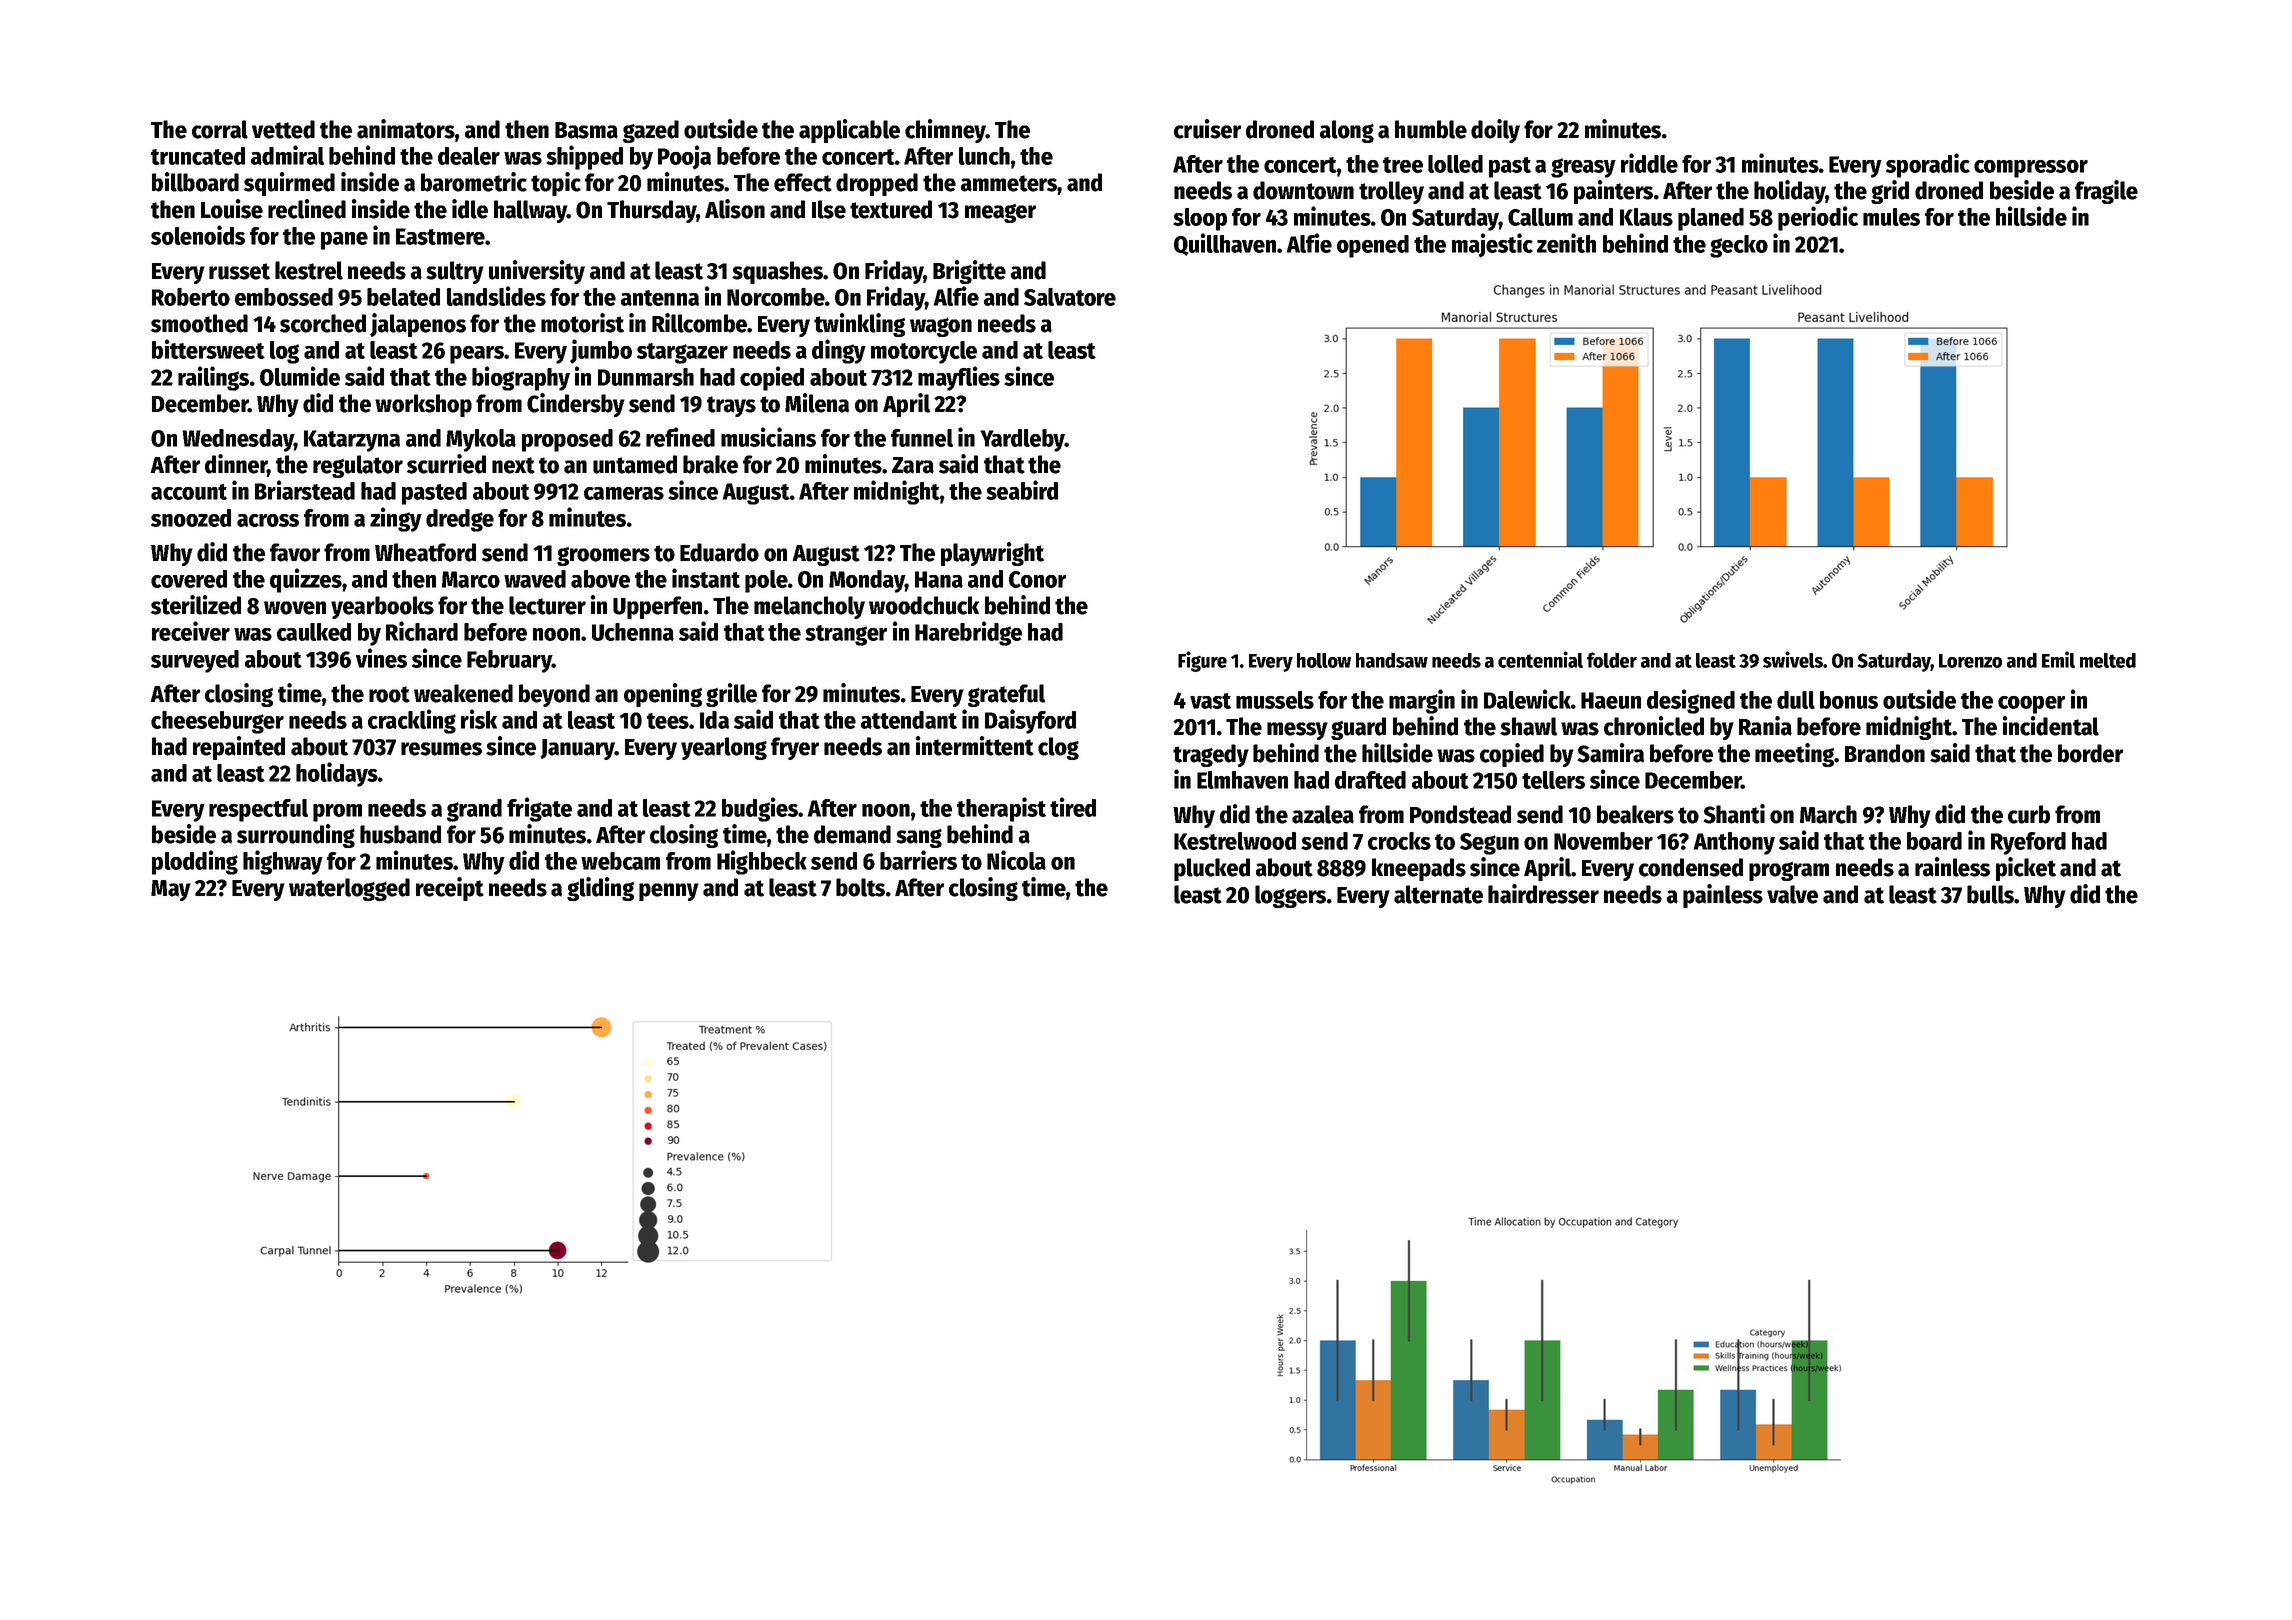 The height and width of the screenshot is (1620, 2292). What do you see at coordinates (1793, 659) in the screenshot?
I see `swivels` at bounding box center [1793, 659].
